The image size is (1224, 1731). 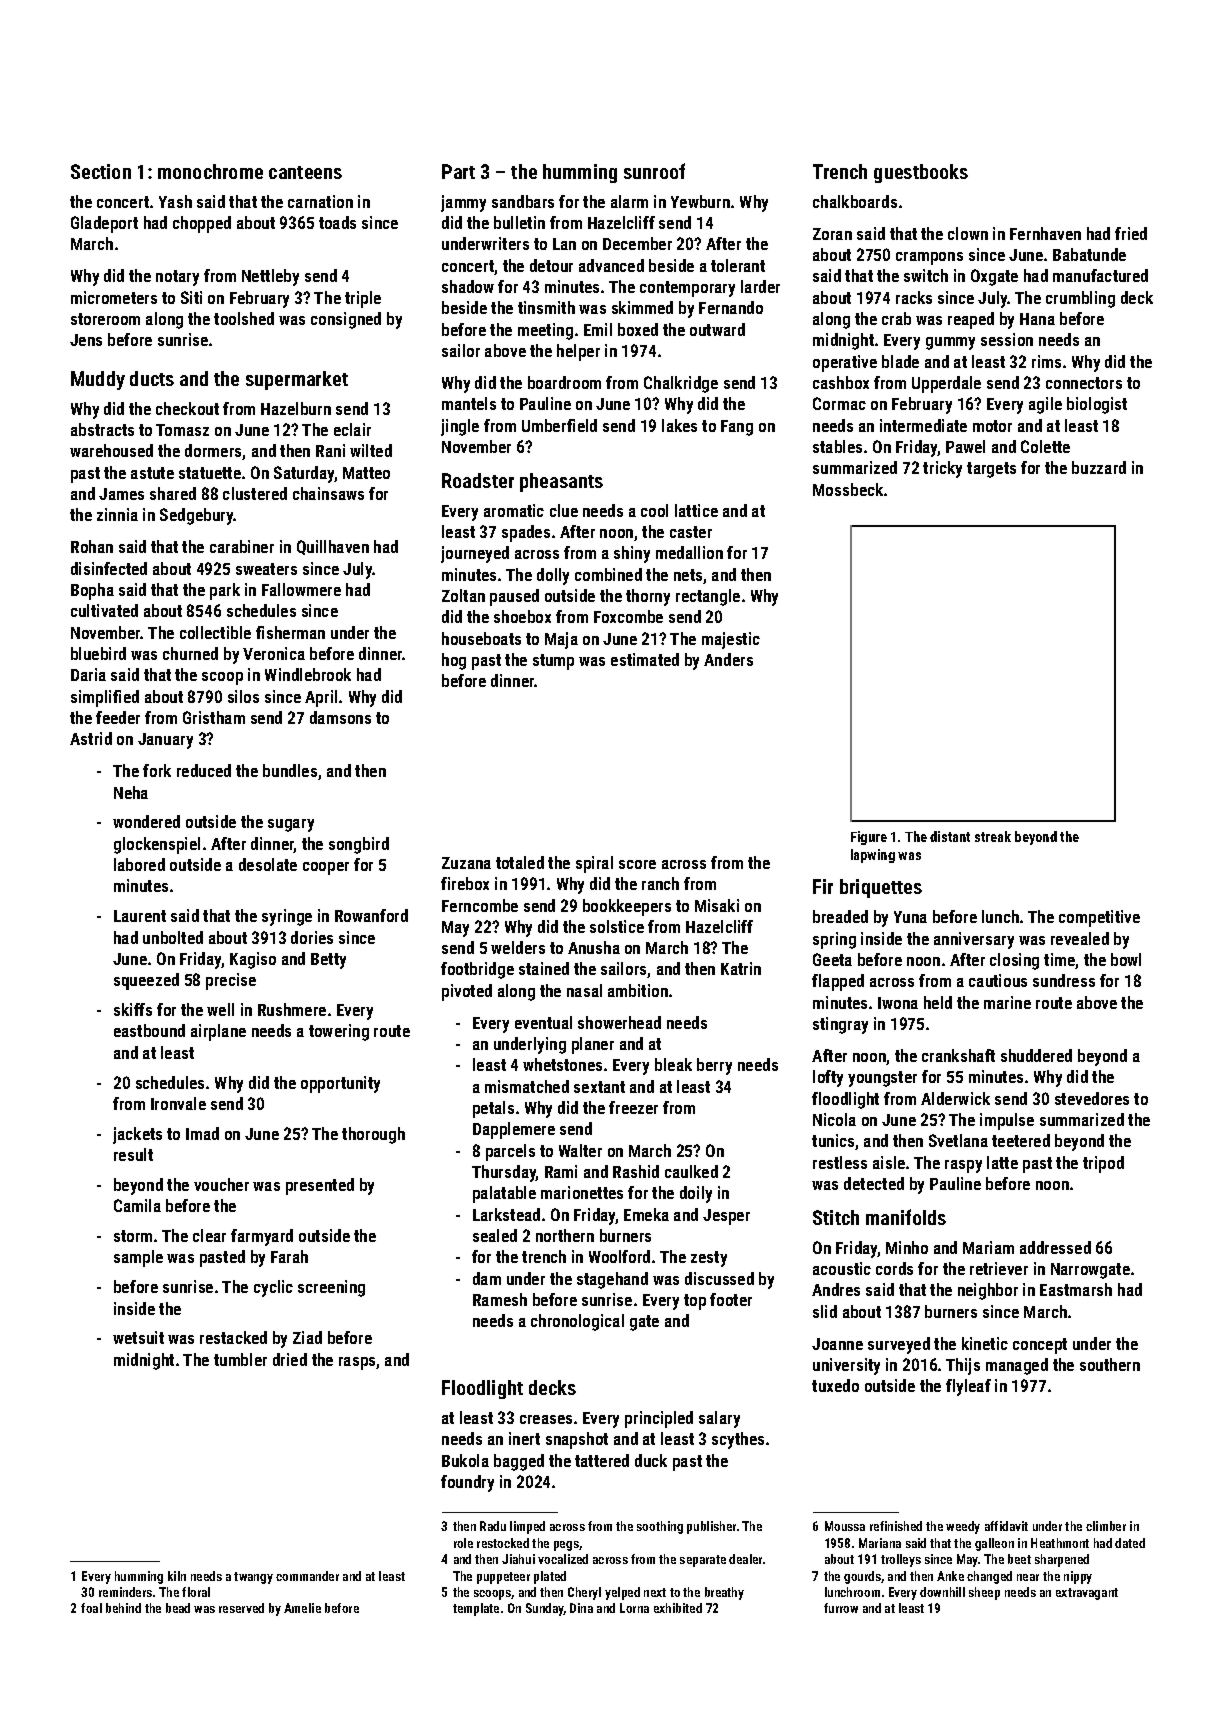 What do you see at coordinates (1076, 1289) in the screenshot?
I see `Eastmarsh` at bounding box center [1076, 1289].
